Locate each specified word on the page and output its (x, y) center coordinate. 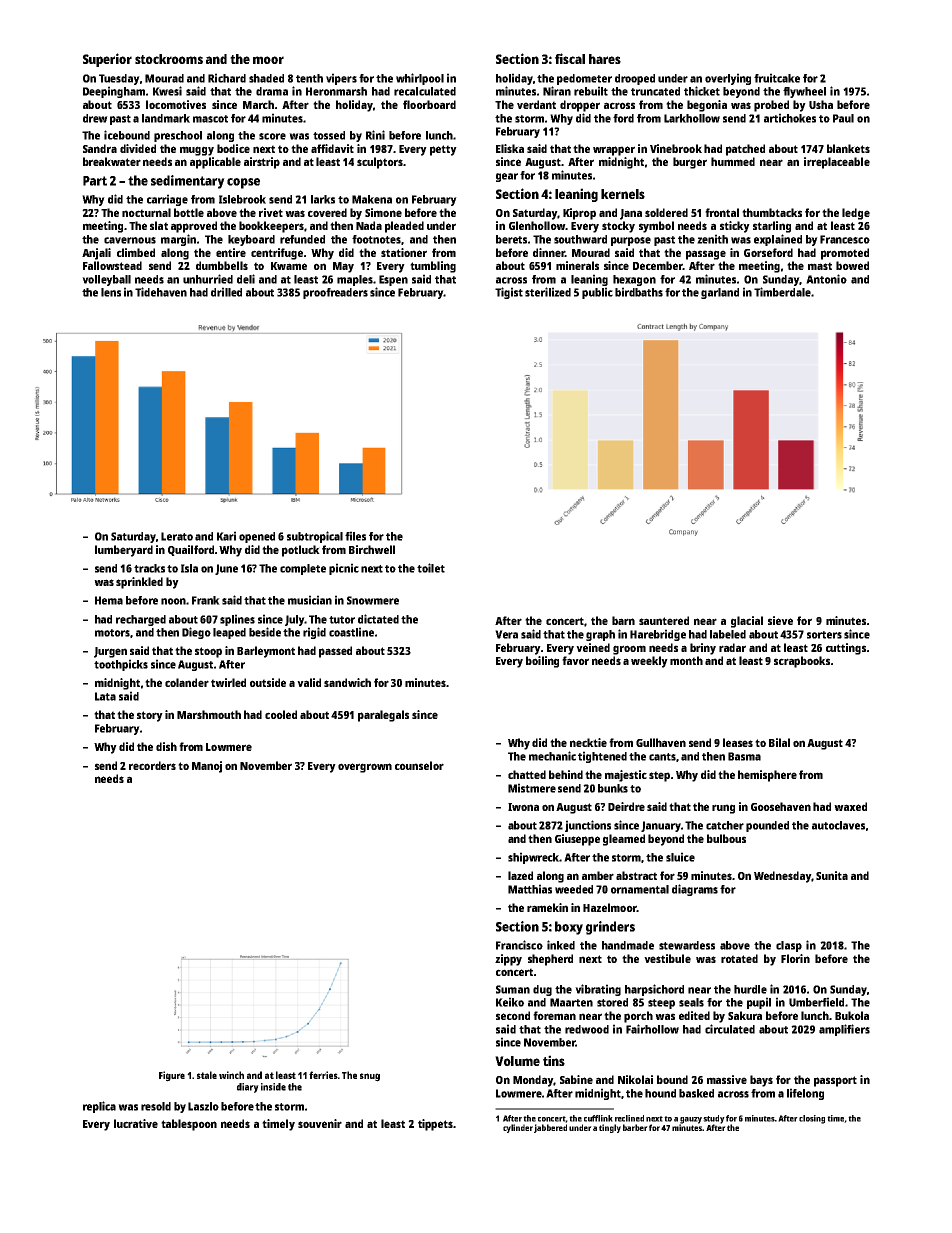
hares (605, 59)
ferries (323, 1075)
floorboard (429, 104)
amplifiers (844, 1030)
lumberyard (124, 551)
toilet (431, 568)
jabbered (550, 1128)
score (272, 136)
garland (720, 293)
